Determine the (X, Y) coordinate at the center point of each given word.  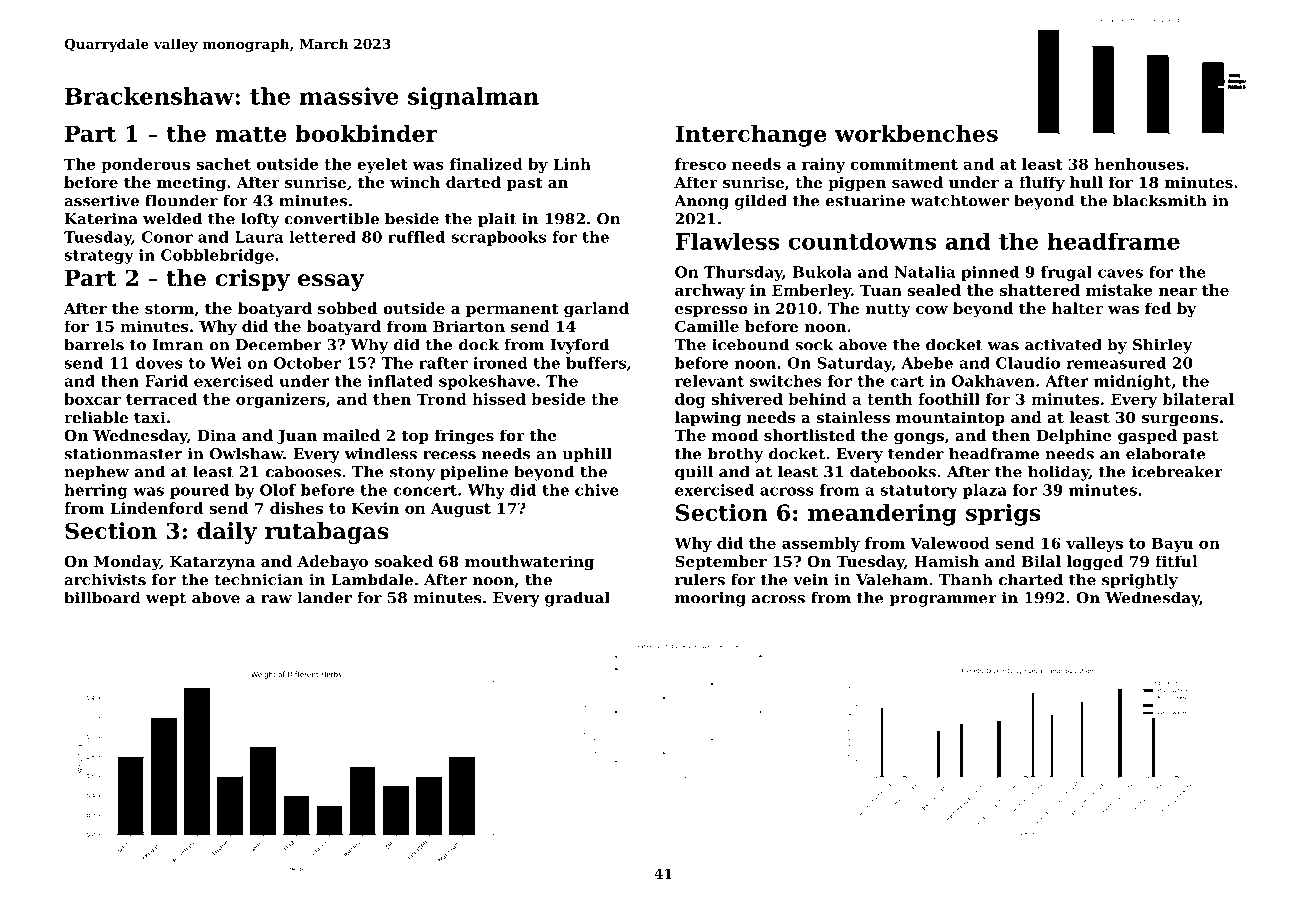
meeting (191, 184)
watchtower (960, 200)
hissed (499, 399)
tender (916, 453)
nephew (96, 473)
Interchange (751, 136)
